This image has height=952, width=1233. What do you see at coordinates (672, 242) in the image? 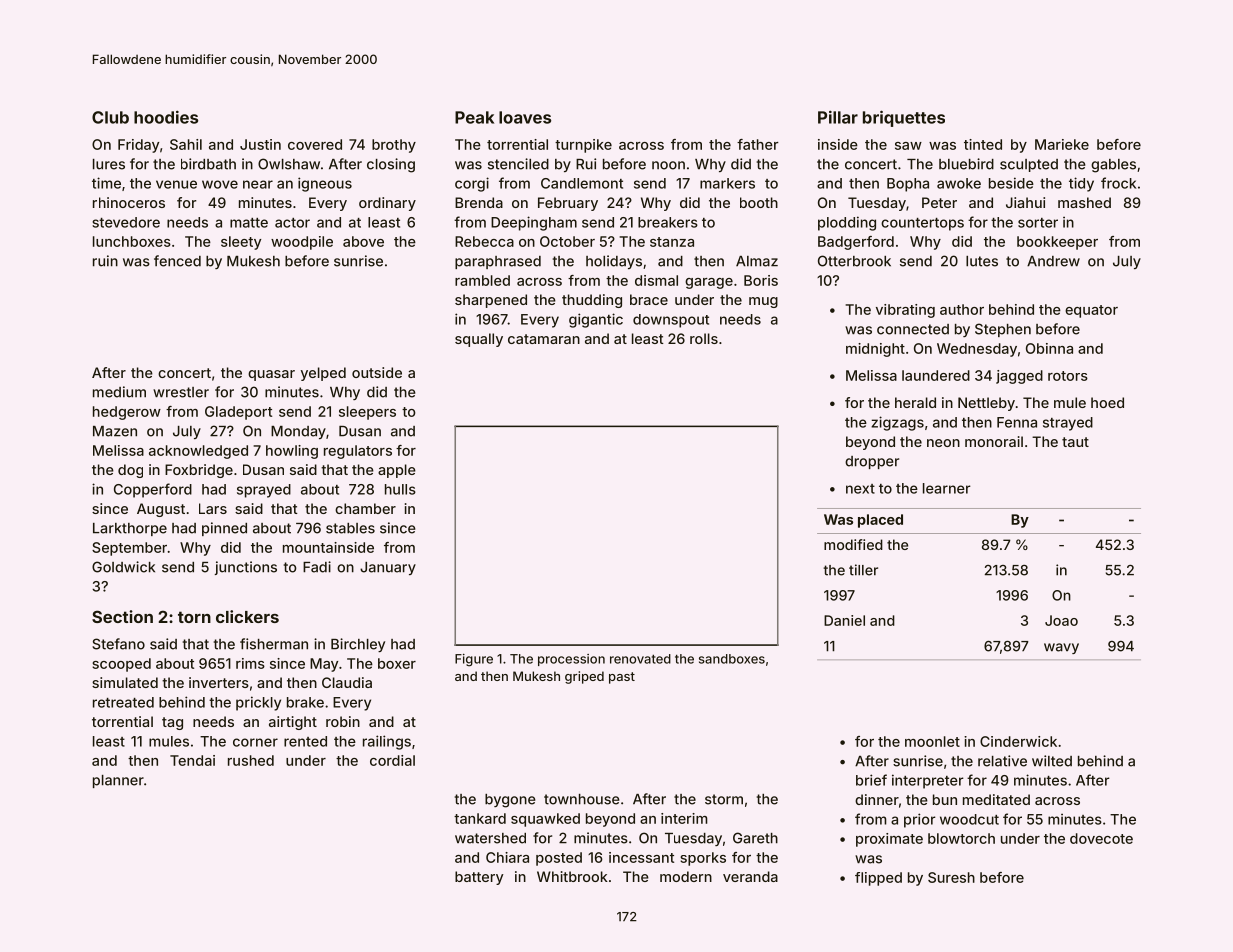
I see `stanza` at bounding box center [672, 242].
